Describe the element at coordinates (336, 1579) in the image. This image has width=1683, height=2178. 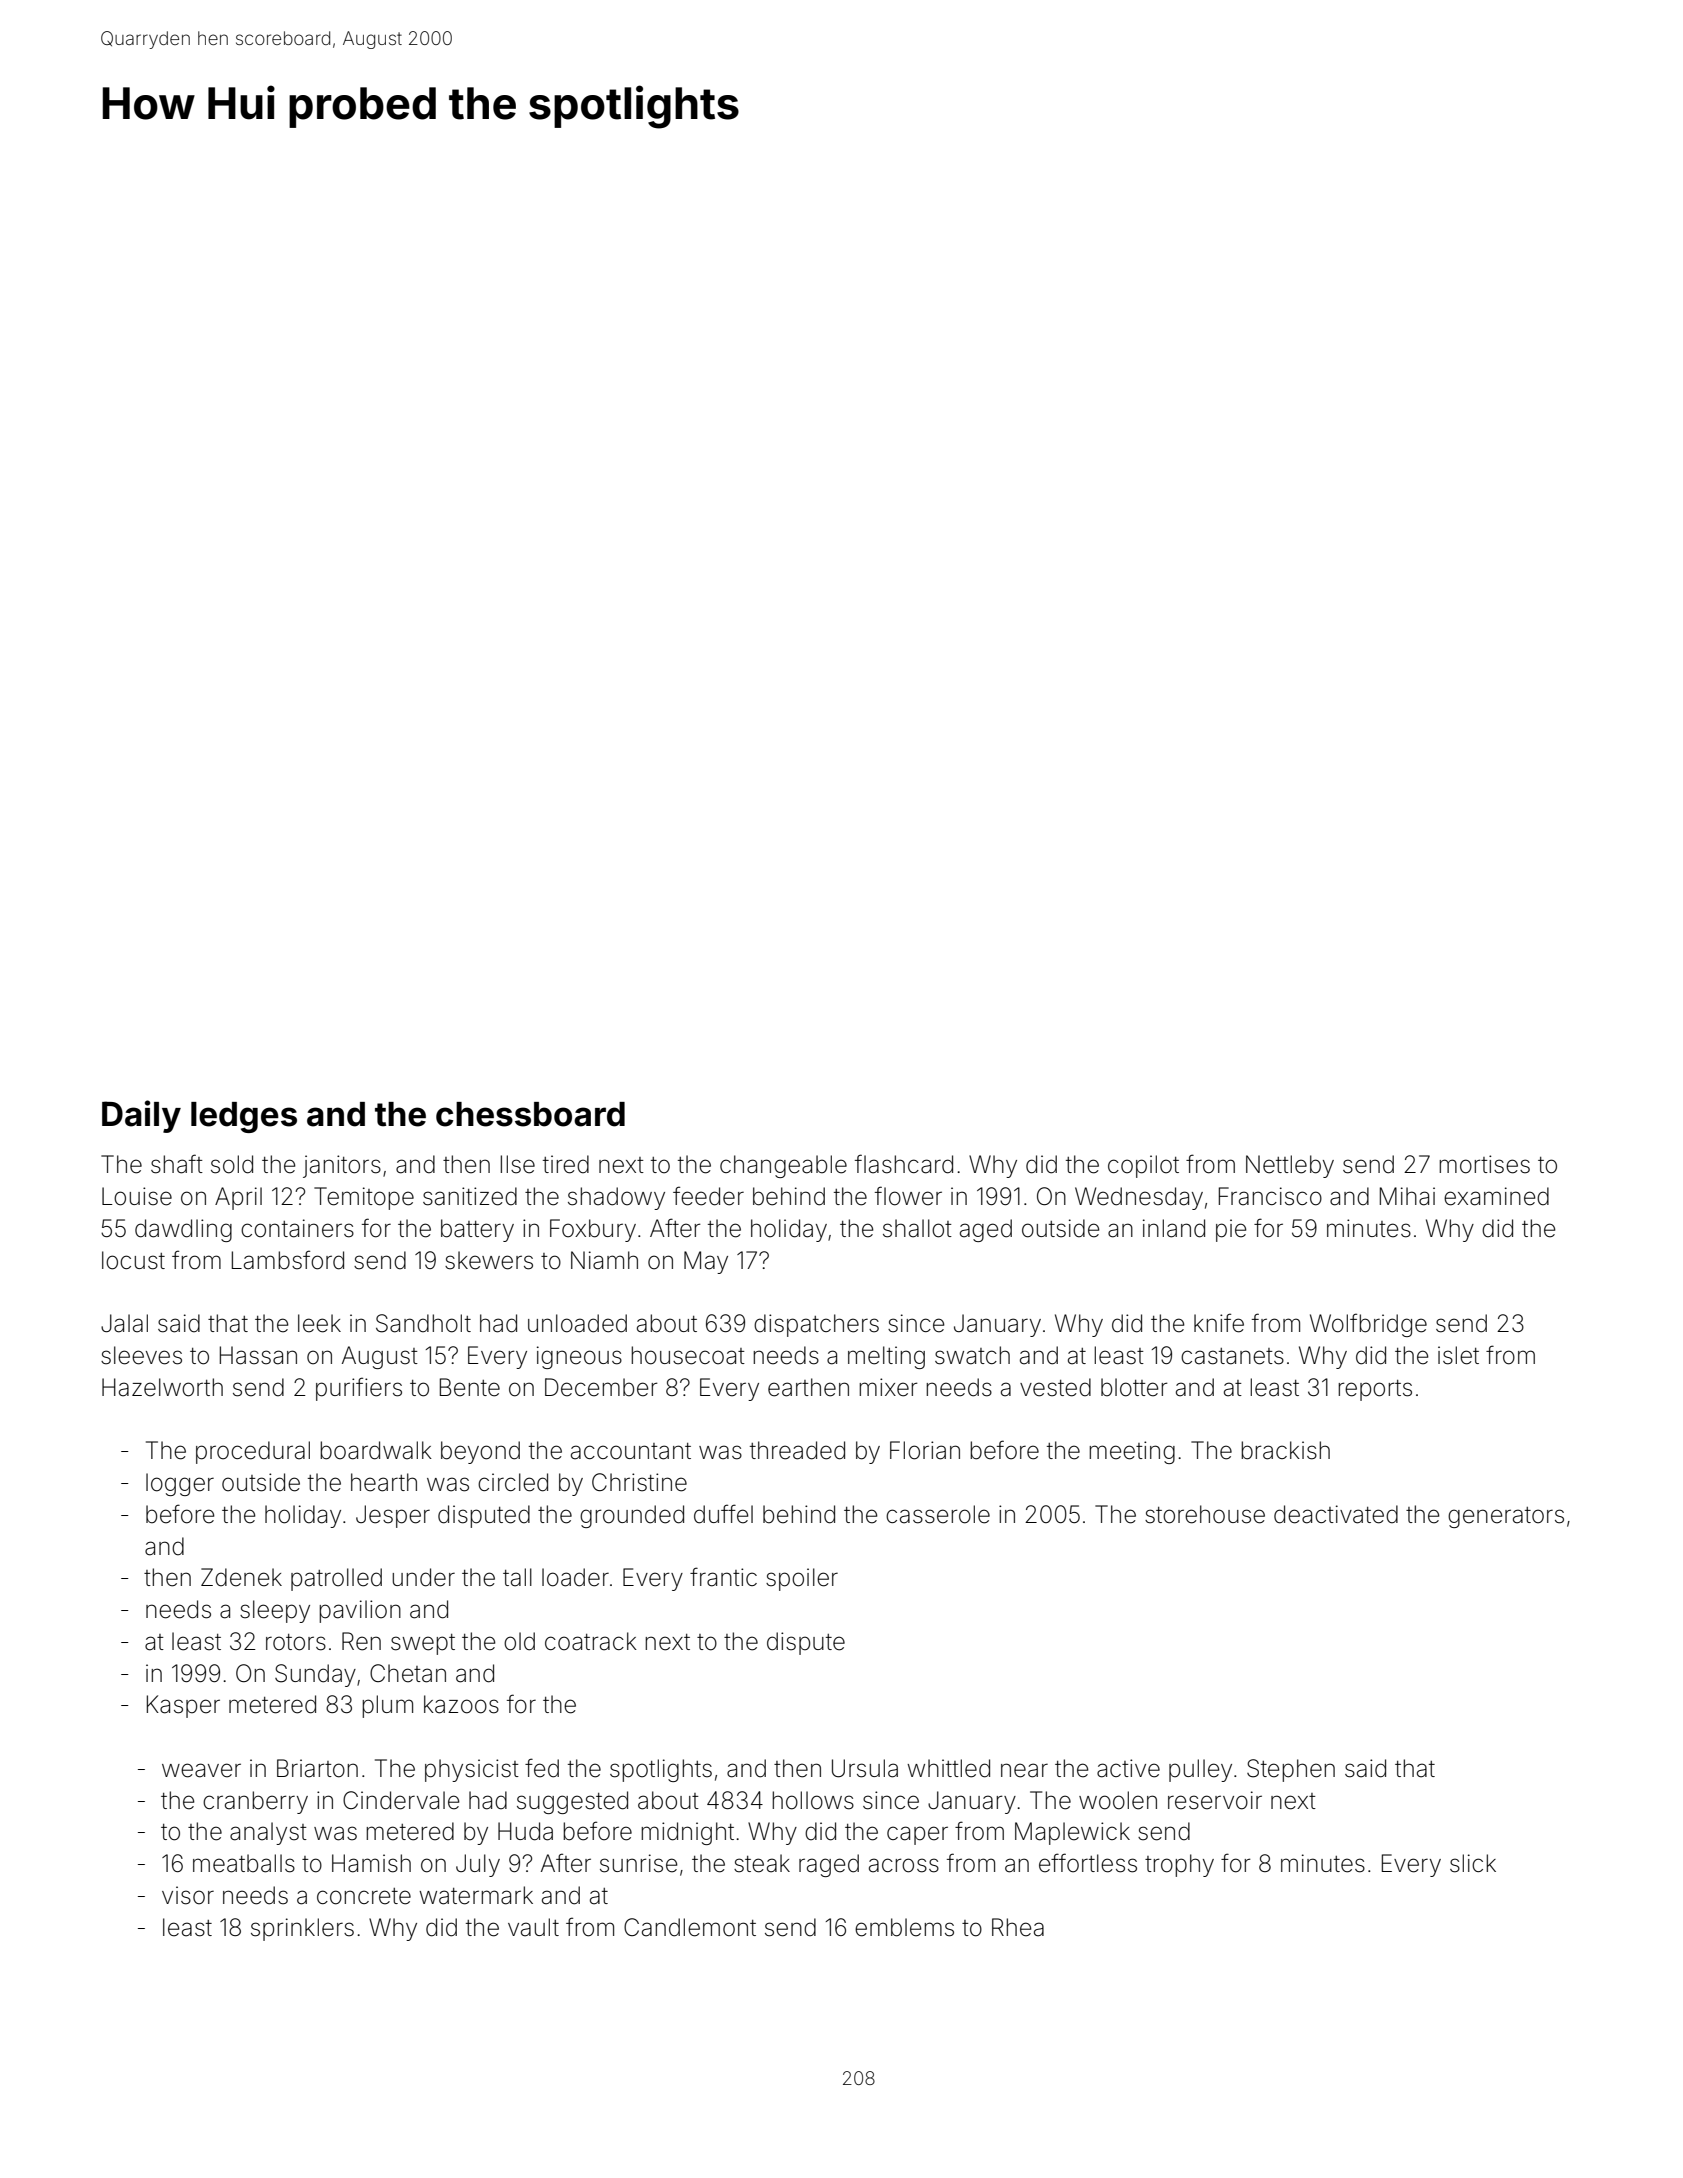
I see `patrolled` at that location.
